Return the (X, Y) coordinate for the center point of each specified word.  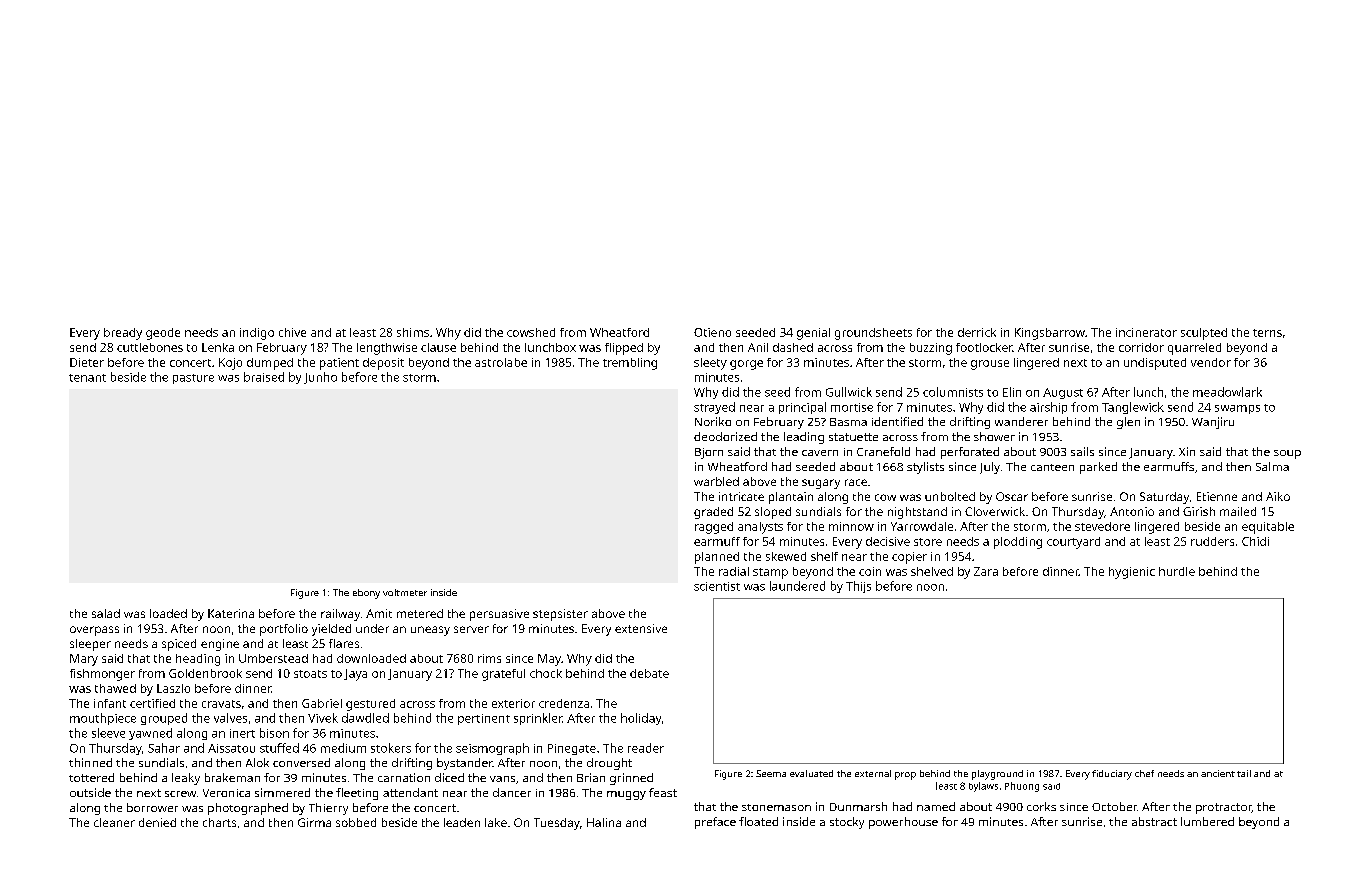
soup (1287, 454)
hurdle (1177, 571)
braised (264, 377)
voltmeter (405, 592)
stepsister (560, 615)
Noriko (713, 421)
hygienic (1132, 573)
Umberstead (273, 658)
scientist (717, 586)
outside (90, 792)
